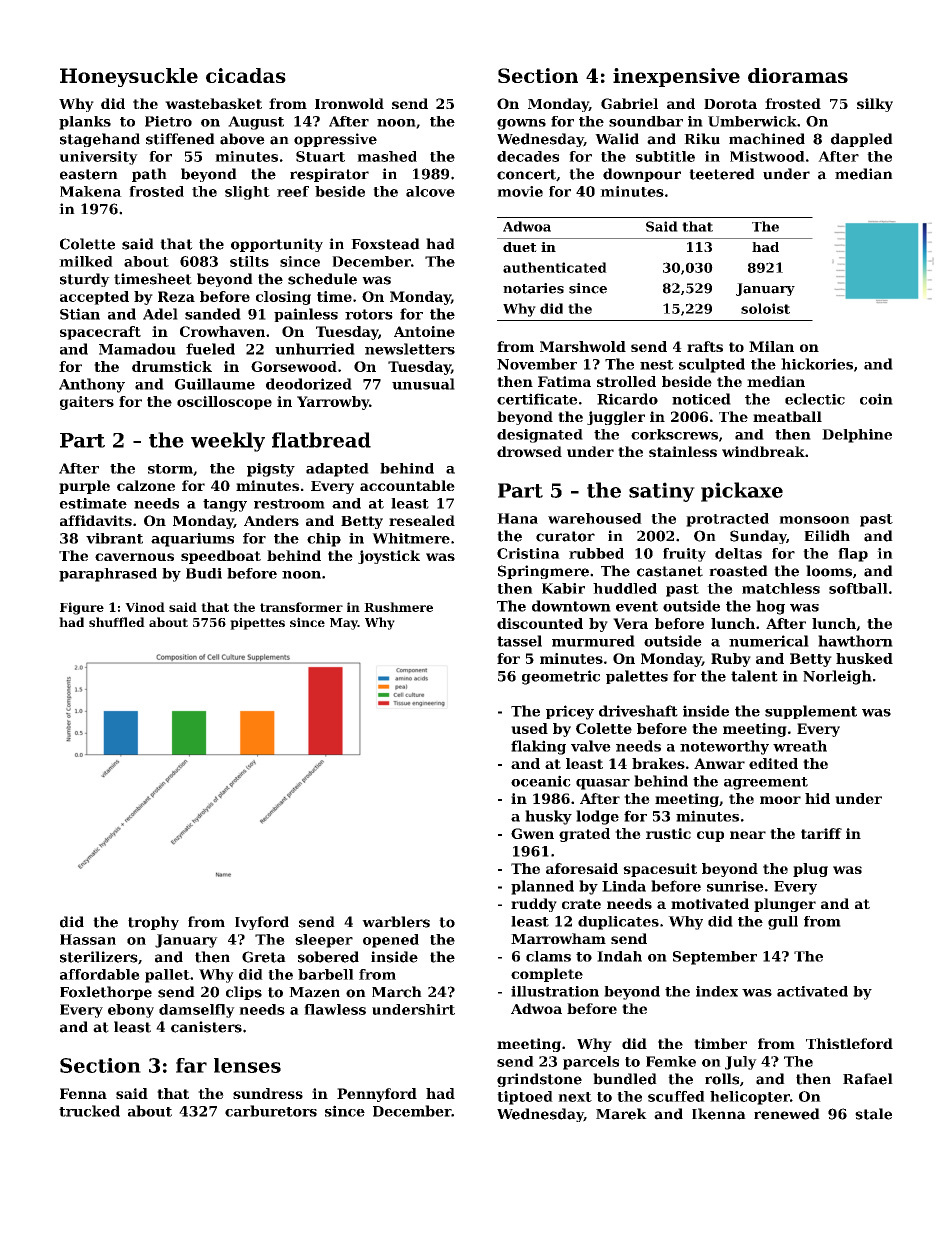  I want to click on husked, so click(864, 658).
